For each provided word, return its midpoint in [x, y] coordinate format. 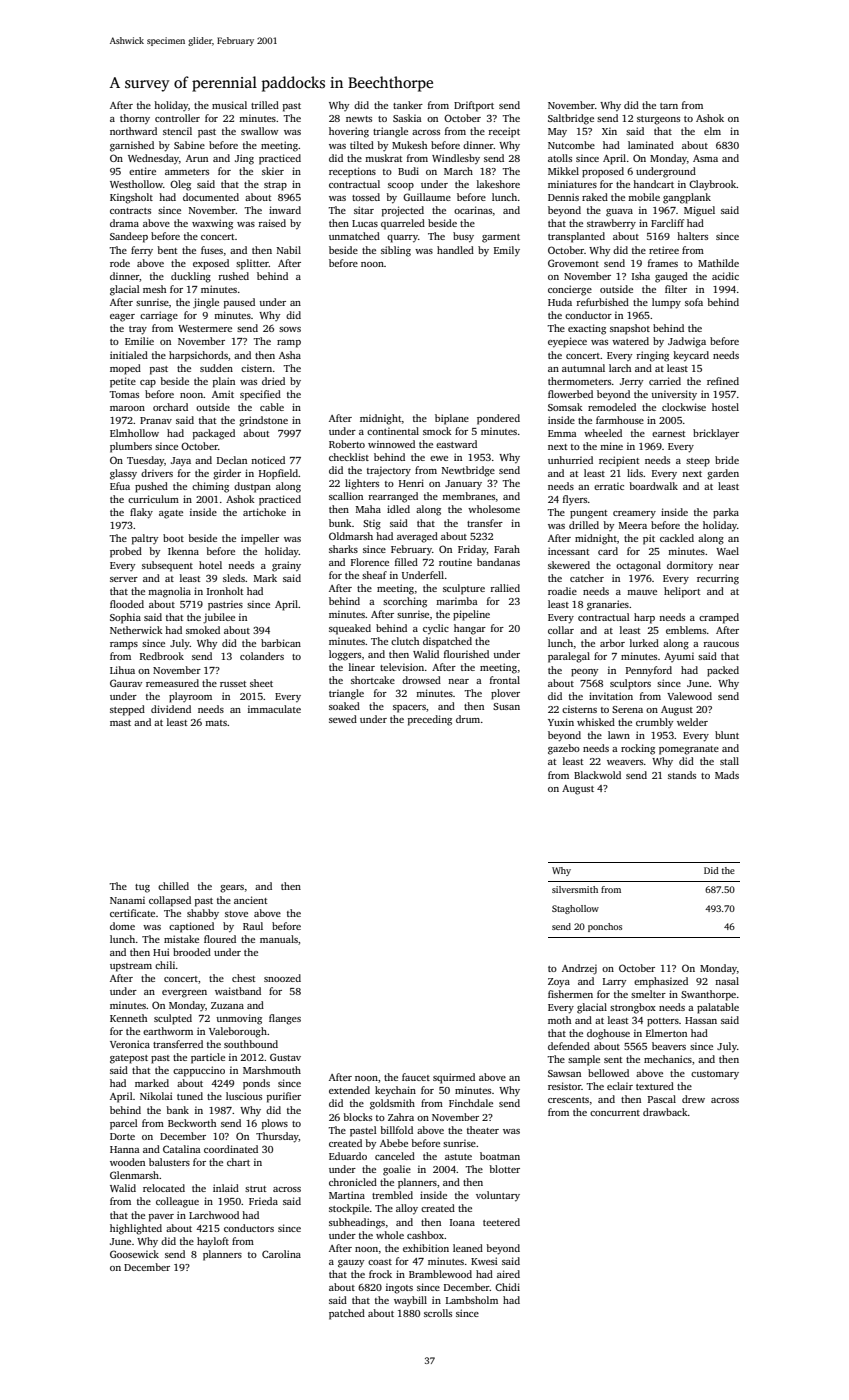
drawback [665, 1112]
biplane [452, 419]
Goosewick [134, 1254]
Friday [472, 550]
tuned [190, 1096]
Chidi [507, 1287]
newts [359, 119]
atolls [560, 158]
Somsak [565, 407]
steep [698, 462]
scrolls [438, 1313]
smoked [203, 630]
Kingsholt [131, 198]
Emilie [139, 341]
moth [559, 1020]
